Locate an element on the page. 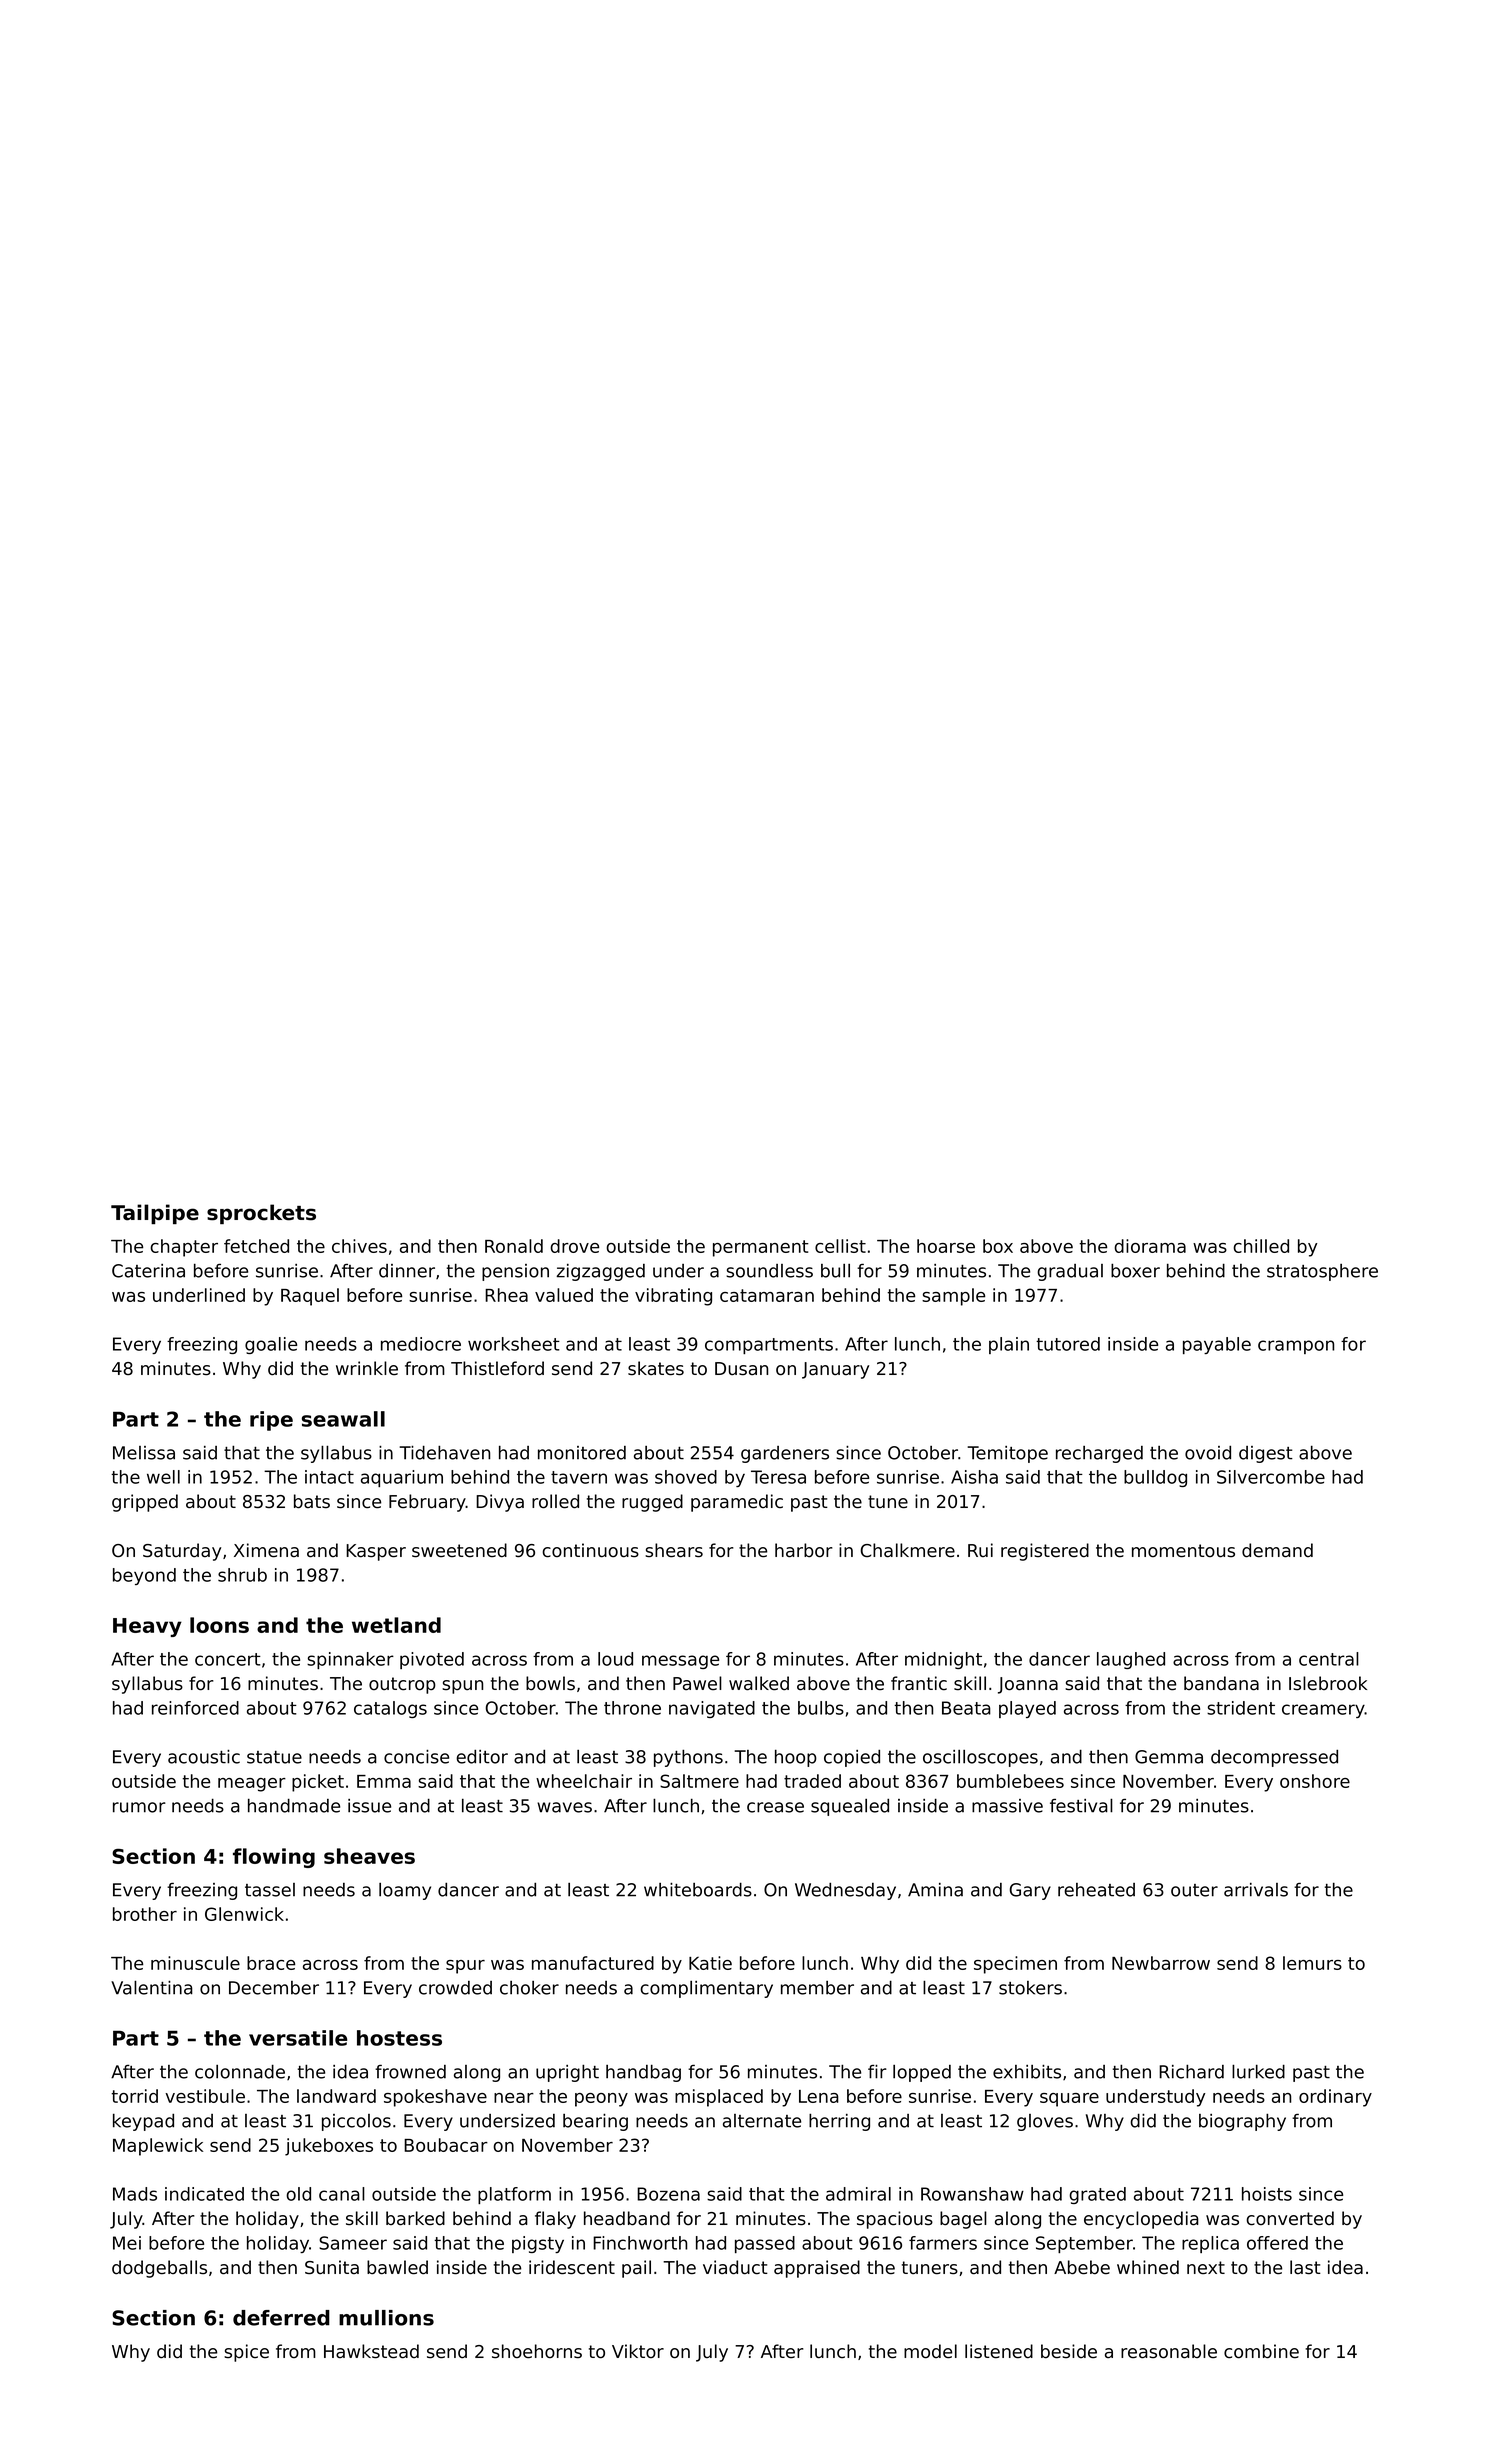  decompressed is located at coordinates (1274, 1758).
